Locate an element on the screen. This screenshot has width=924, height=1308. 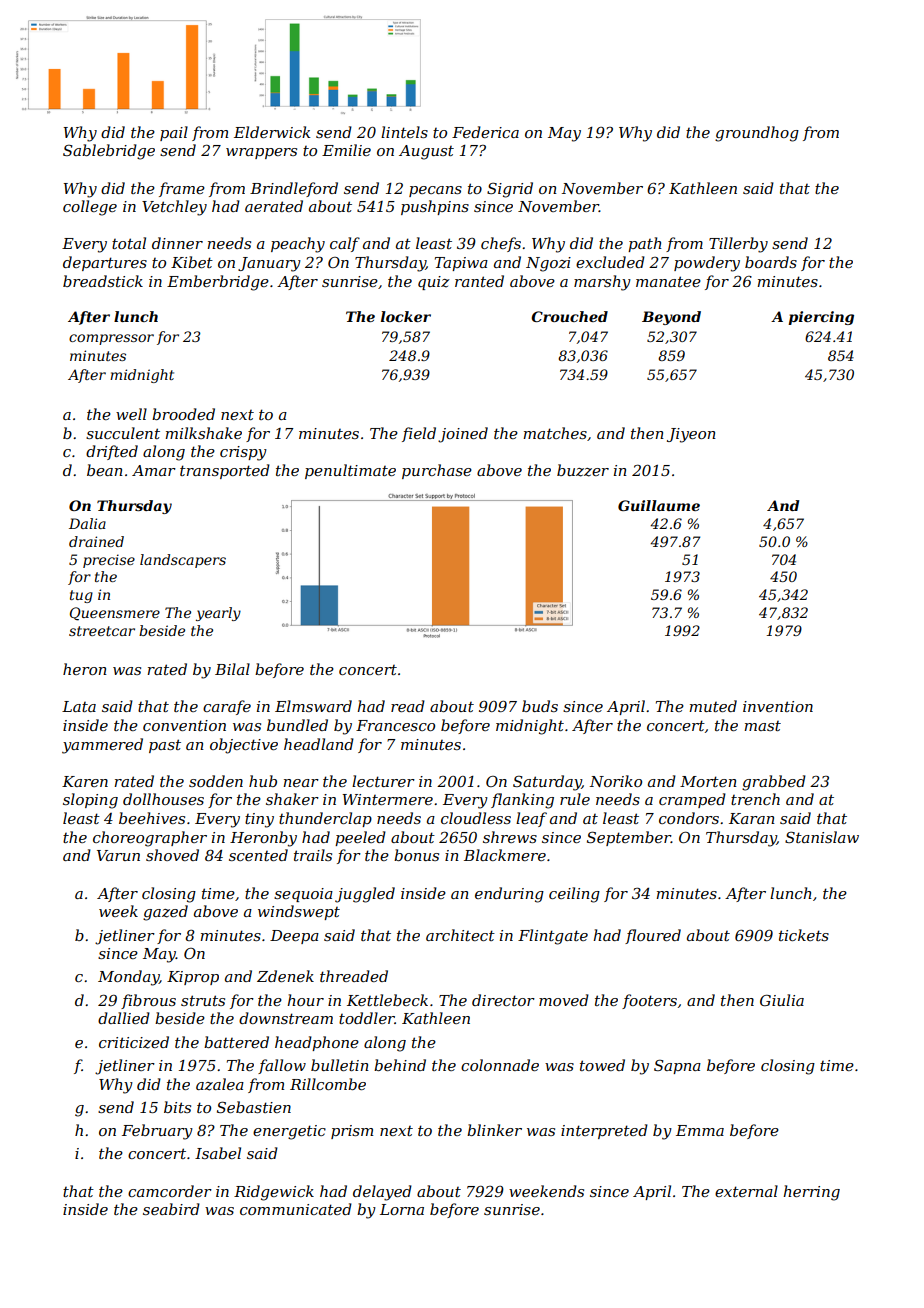
blinker is located at coordinates (494, 1130).
